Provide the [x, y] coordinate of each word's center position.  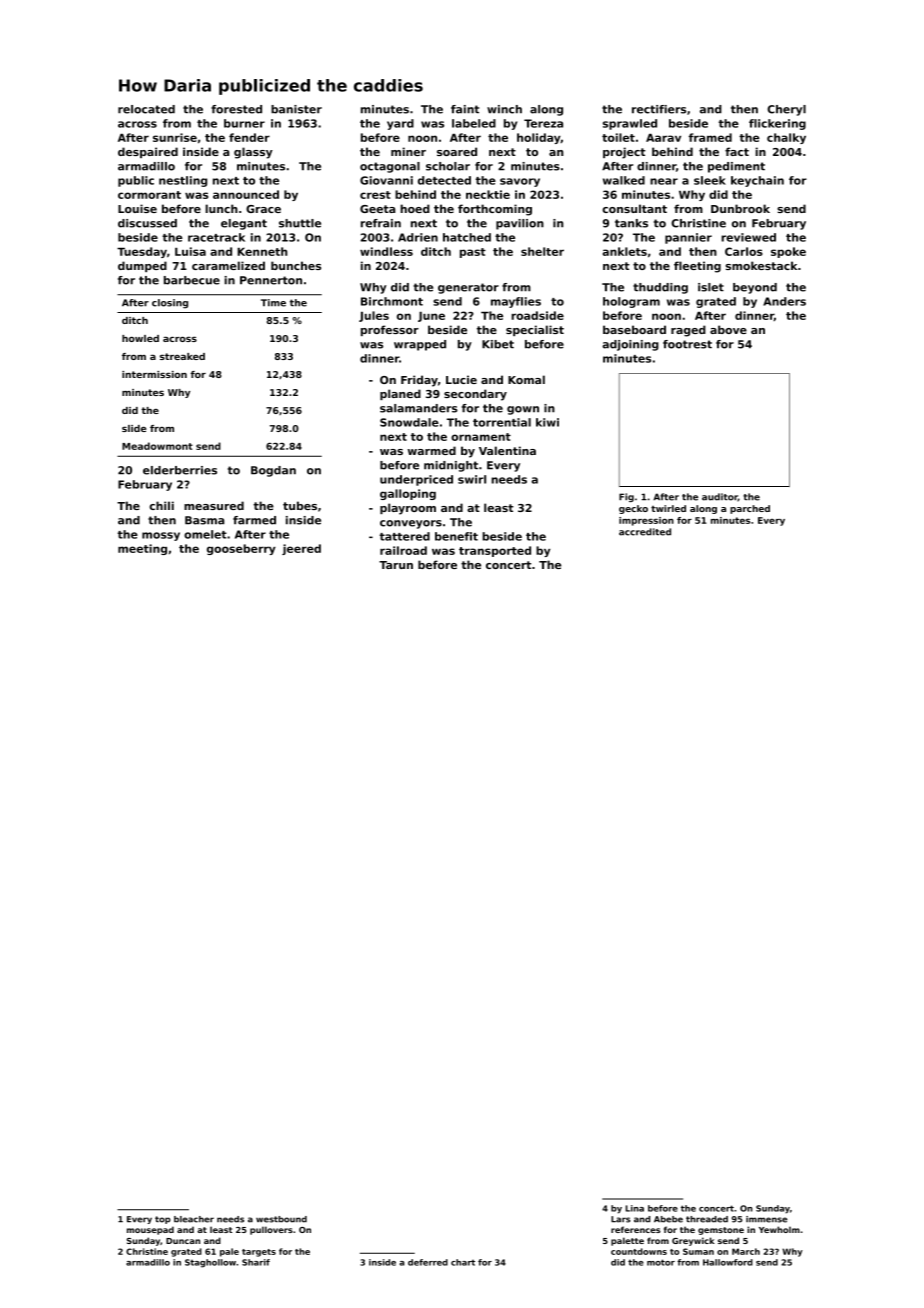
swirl [472, 479]
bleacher [194, 1219]
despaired [148, 152]
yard [400, 124]
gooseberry [241, 549]
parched [750, 509]
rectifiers [659, 109]
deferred [428, 1262]
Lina [634, 1208]
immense [767, 1219]
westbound [281, 1219]
